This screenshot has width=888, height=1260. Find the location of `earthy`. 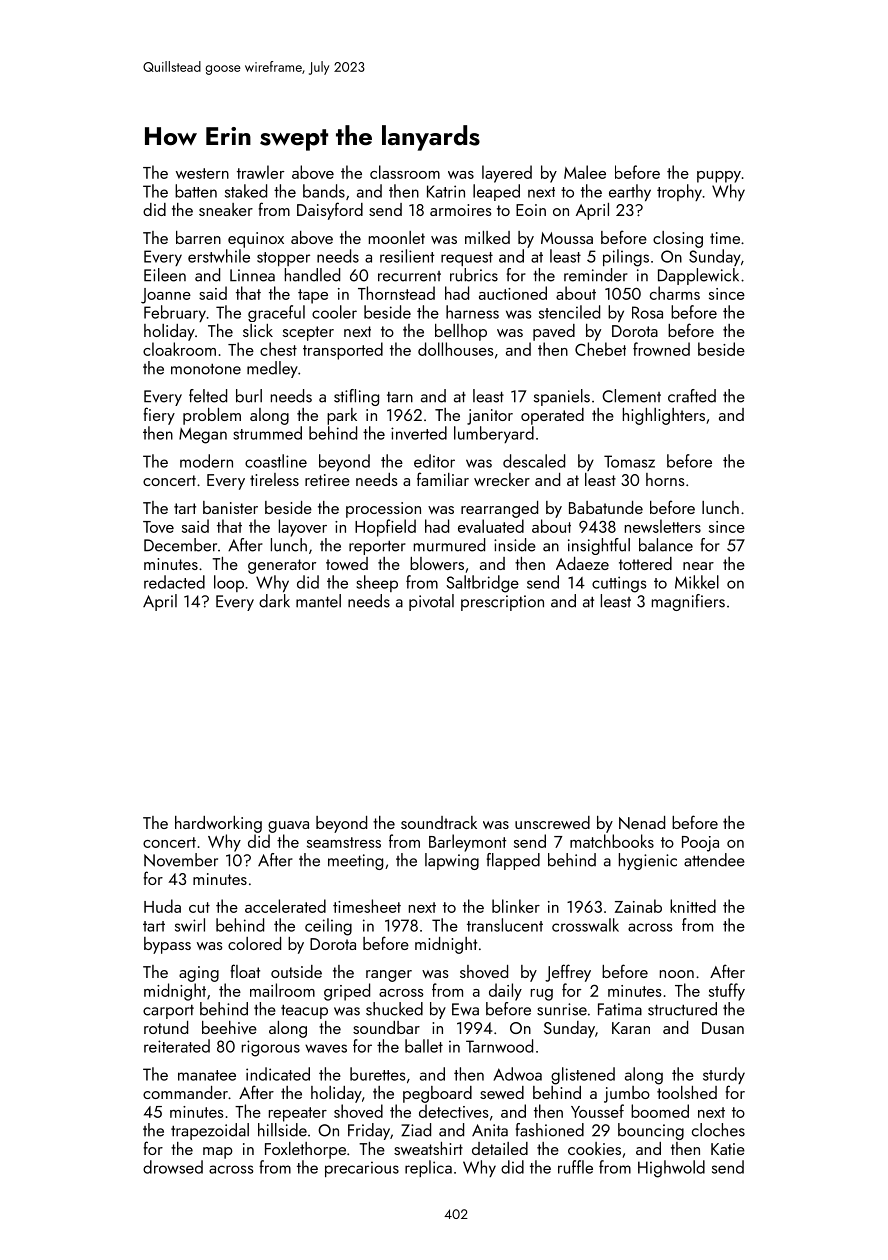

earthy is located at coordinates (630, 192).
